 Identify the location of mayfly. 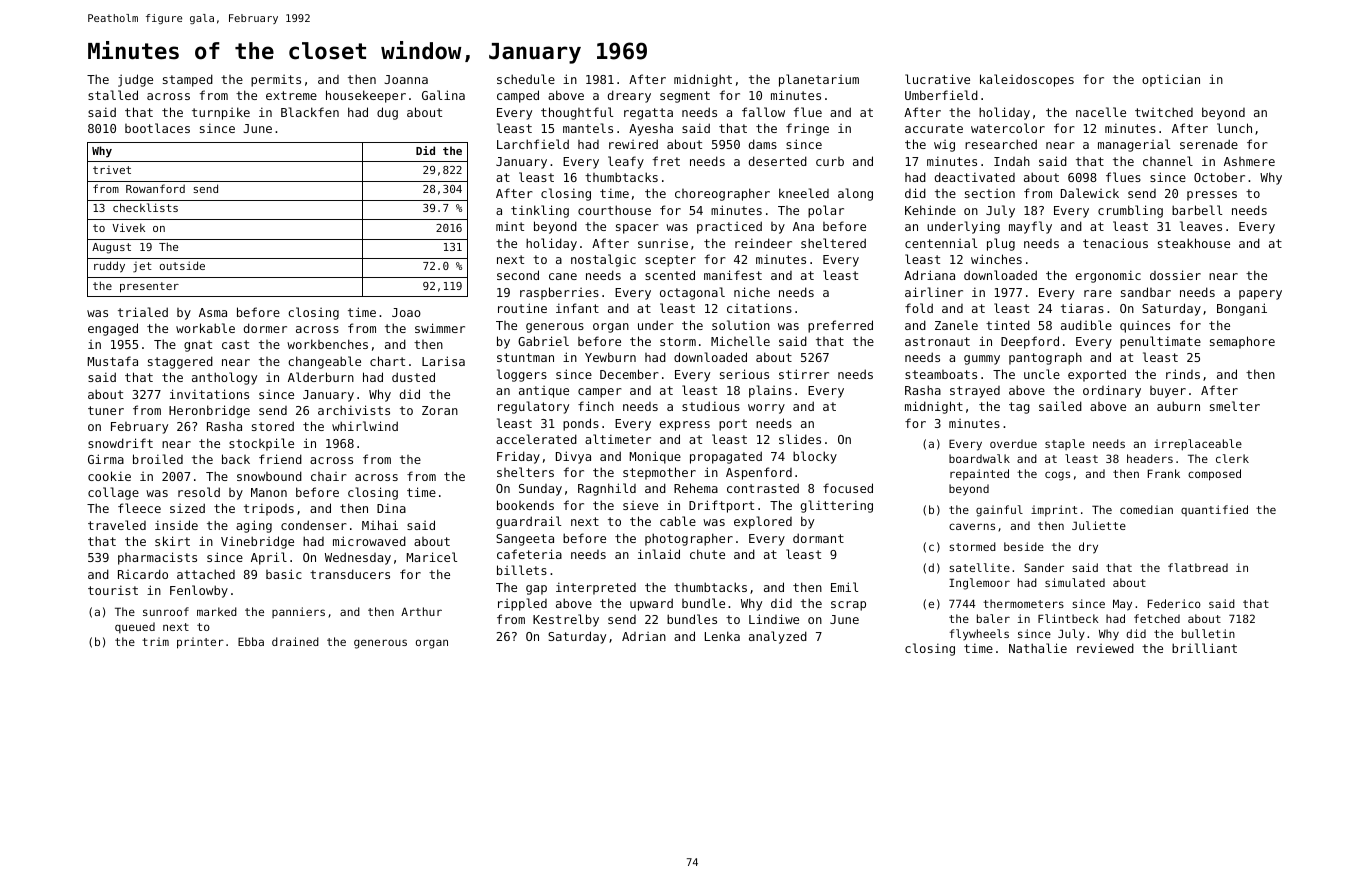
(1030, 227).
